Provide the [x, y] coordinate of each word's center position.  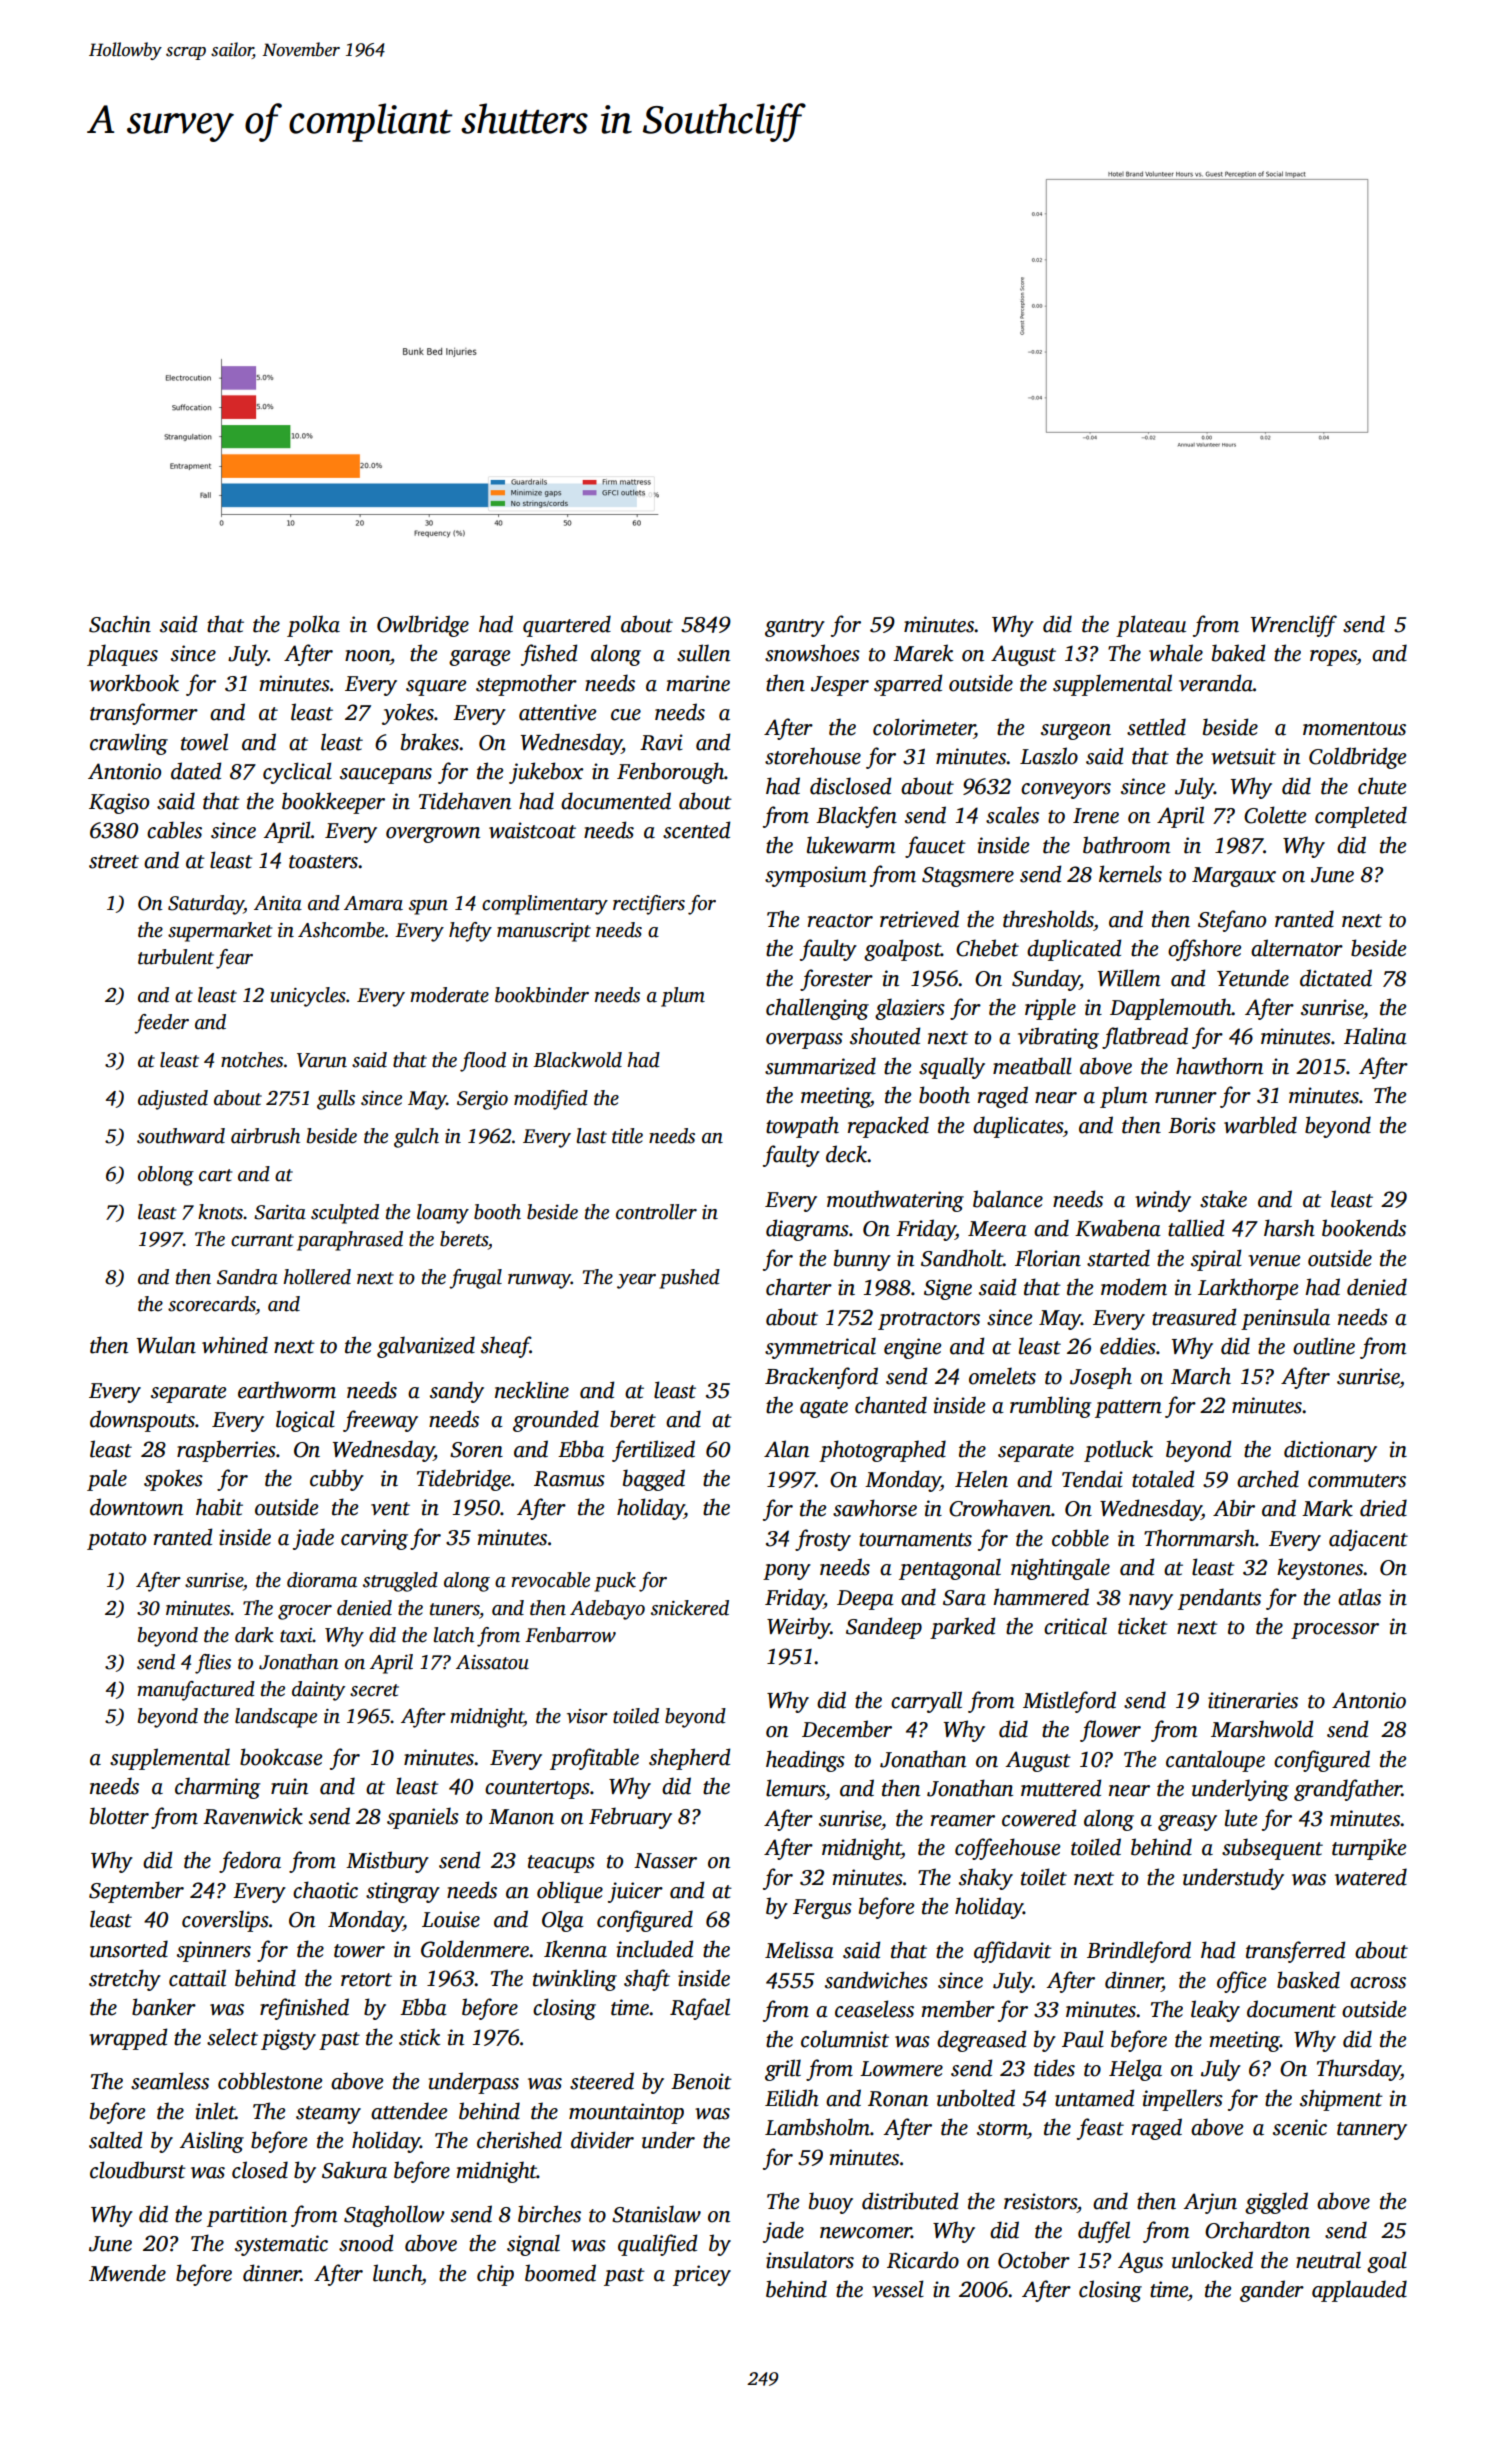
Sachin [120, 624]
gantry [795, 628]
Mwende [127, 2273]
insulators [810, 2260]
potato [116, 1541]
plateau [1151, 626]
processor [1335, 1631]
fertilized [653, 1451]
